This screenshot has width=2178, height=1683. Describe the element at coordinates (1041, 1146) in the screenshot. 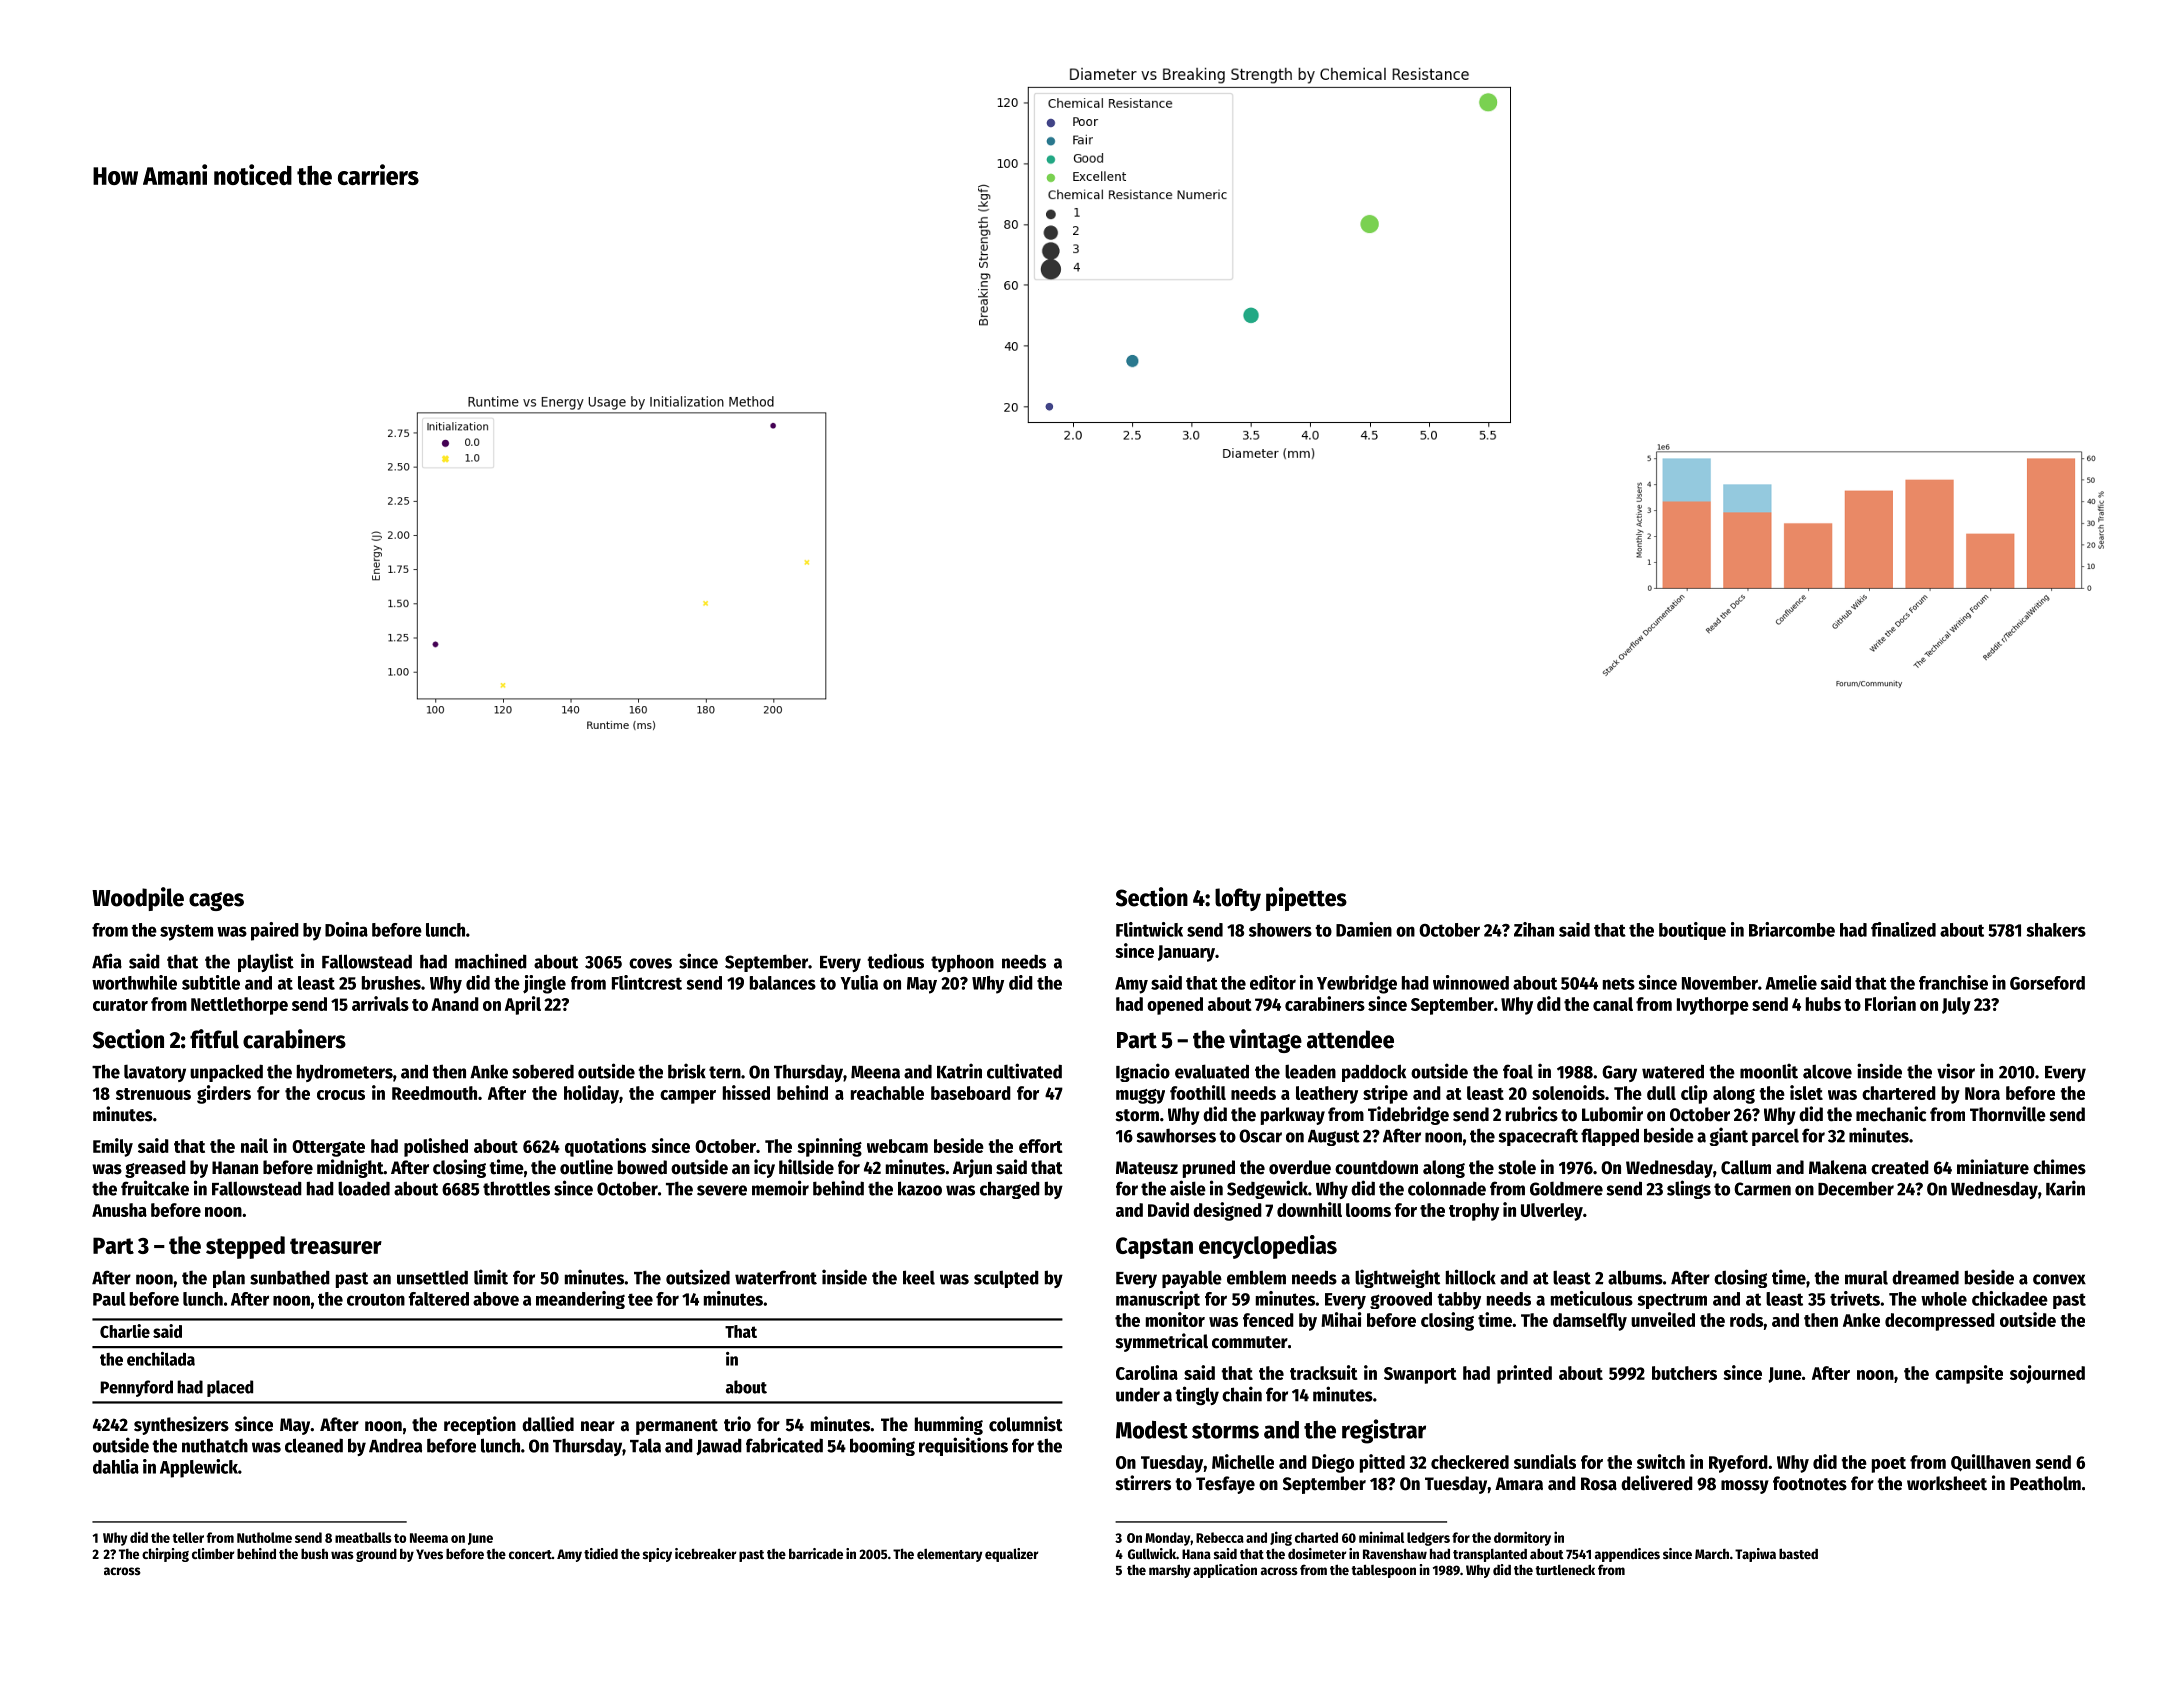

I see `effort` at that location.
